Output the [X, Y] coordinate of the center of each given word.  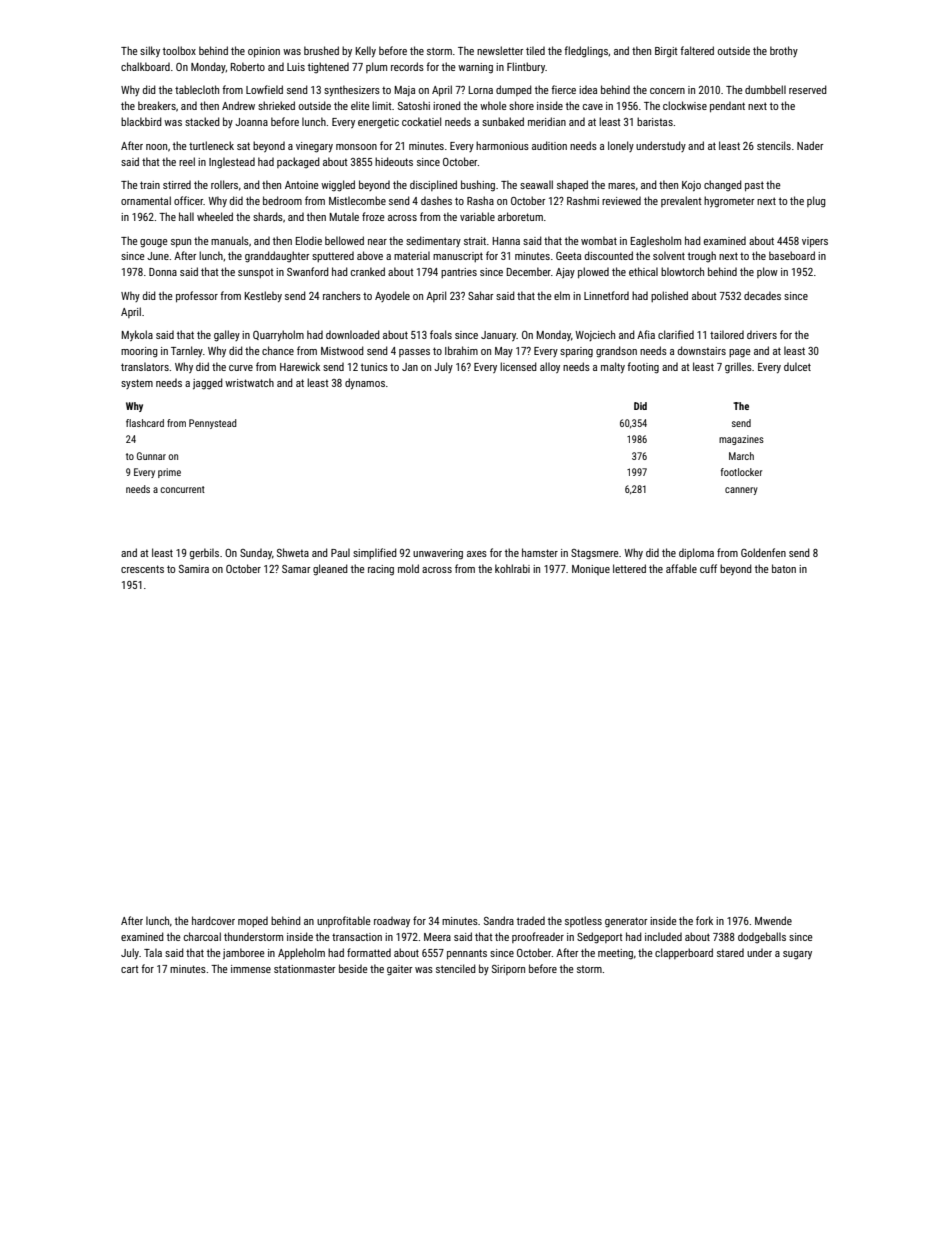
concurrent [182, 489]
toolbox [179, 50]
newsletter [500, 50]
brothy [784, 51]
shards [268, 216]
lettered [629, 568]
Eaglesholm [656, 242]
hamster [540, 552]
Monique [591, 570]
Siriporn [508, 970]
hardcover [213, 920]
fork [704, 920]
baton [784, 568]
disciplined [433, 185]
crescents [142, 569]
